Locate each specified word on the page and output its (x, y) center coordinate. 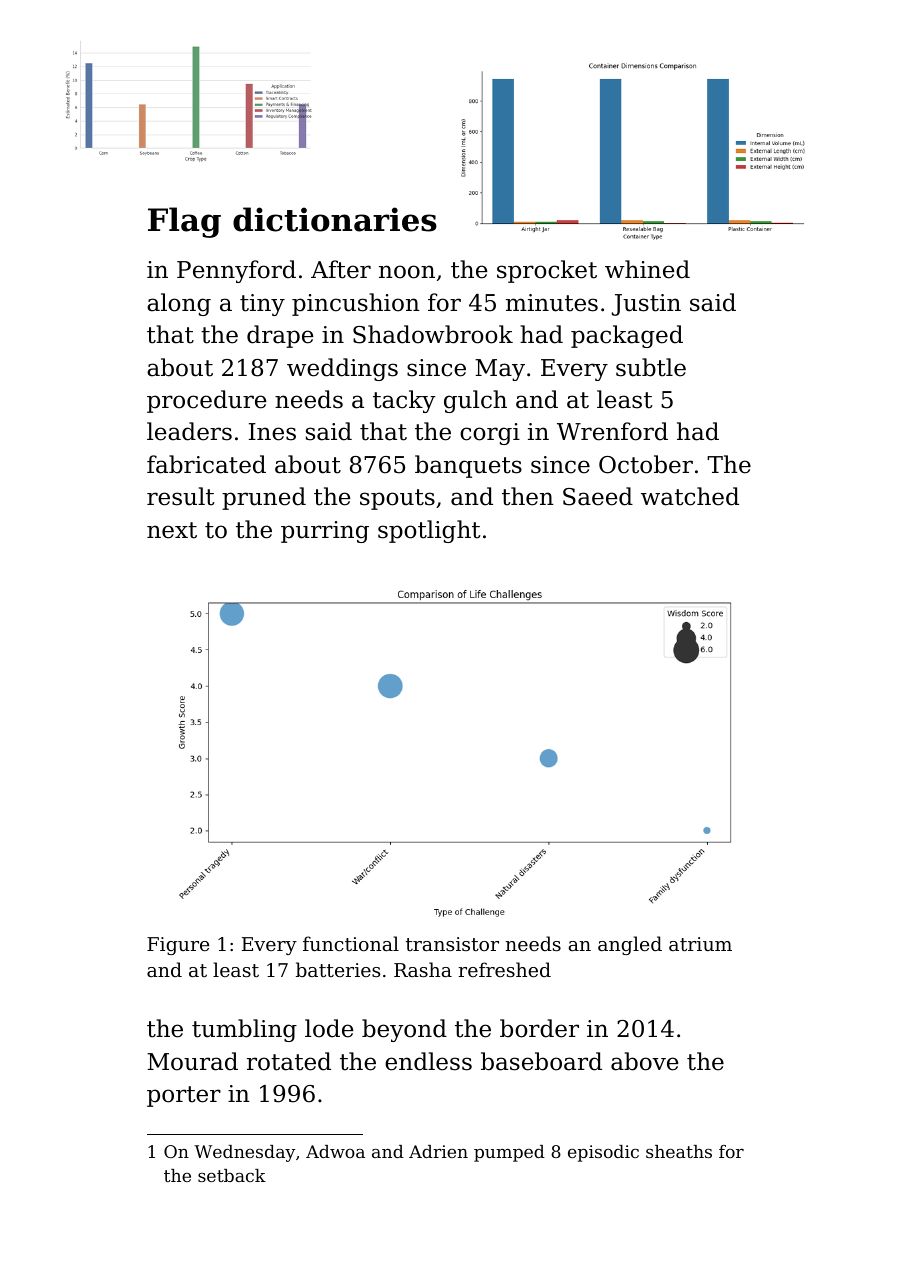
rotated (289, 1061)
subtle (651, 367)
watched (690, 496)
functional (351, 943)
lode (329, 1028)
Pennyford (236, 271)
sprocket (547, 271)
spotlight (429, 531)
